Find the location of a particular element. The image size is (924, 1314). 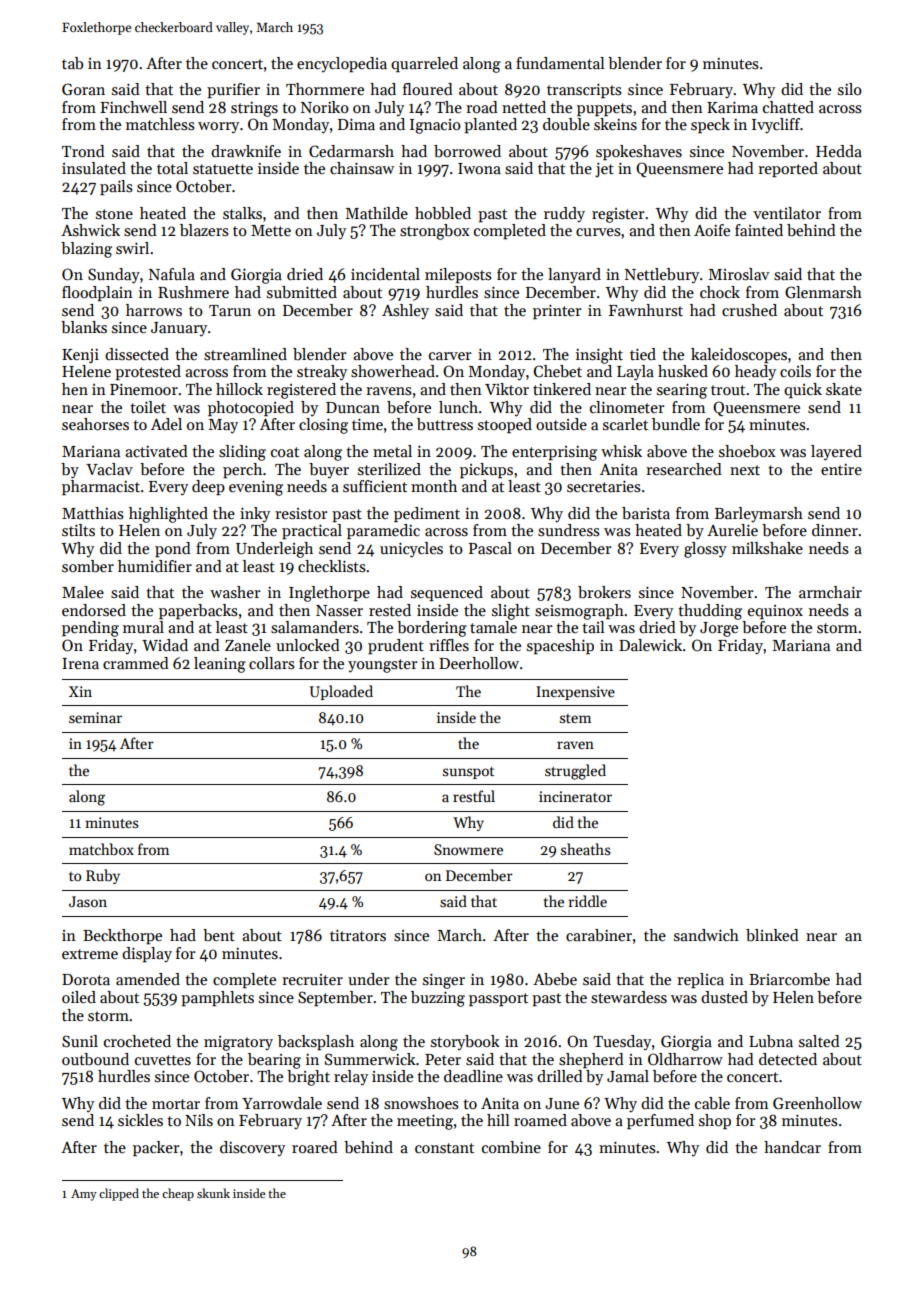

Deerhollow is located at coordinates (479, 663).
